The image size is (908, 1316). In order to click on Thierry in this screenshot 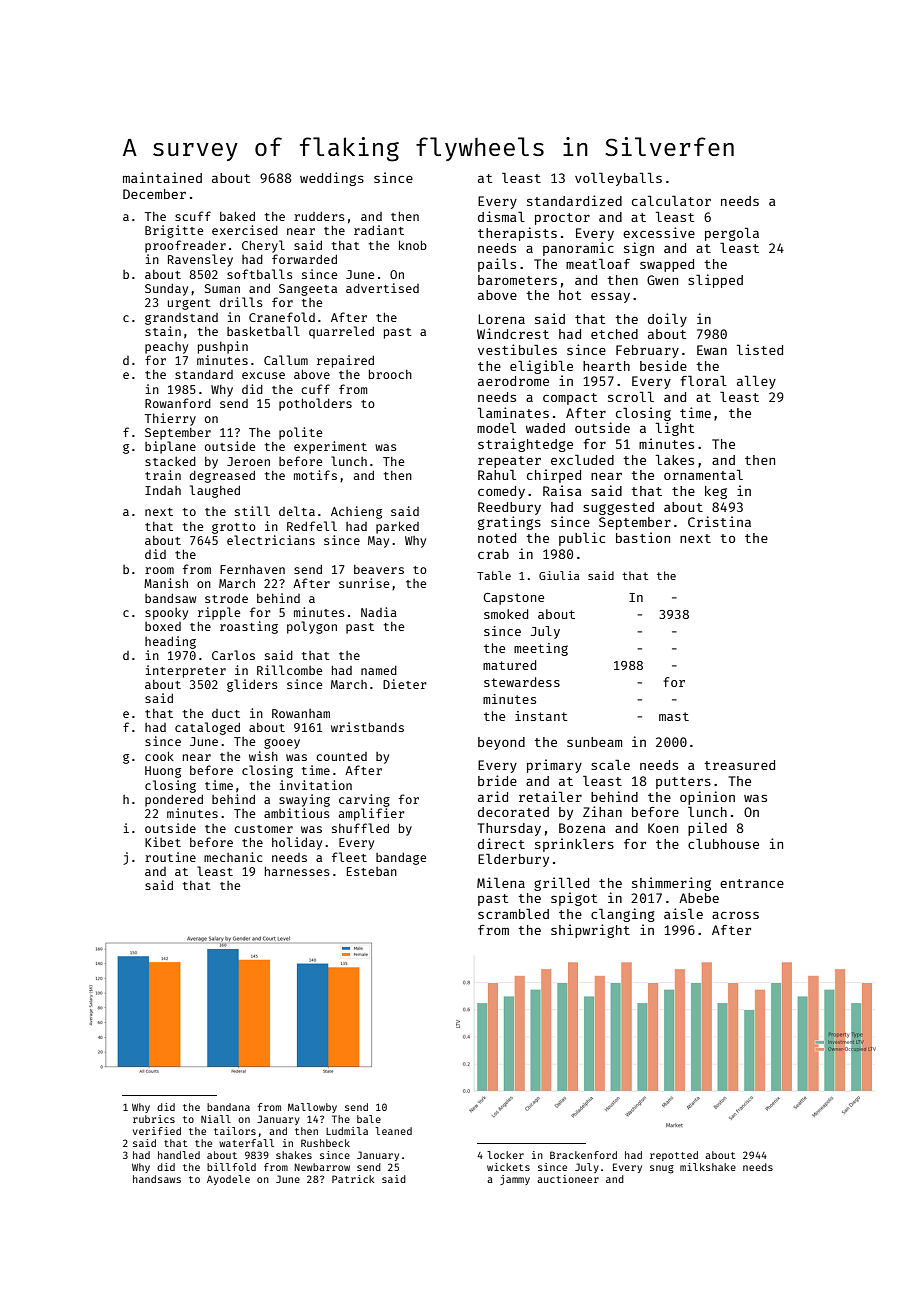, I will do `click(170, 419)`.
